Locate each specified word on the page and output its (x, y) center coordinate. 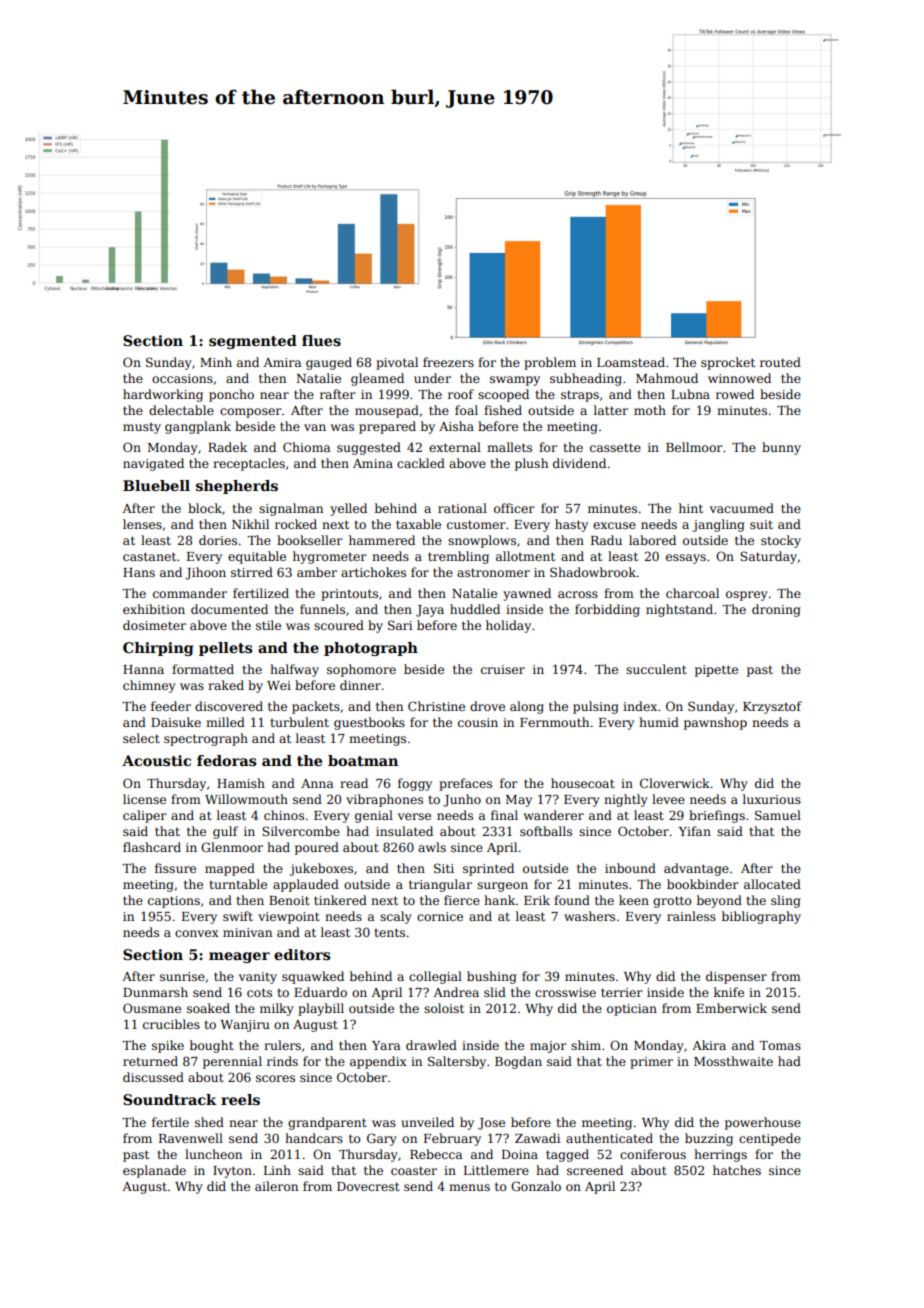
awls (432, 847)
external (455, 447)
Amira (282, 362)
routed (780, 362)
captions (174, 902)
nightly (626, 800)
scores (275, 1078)
